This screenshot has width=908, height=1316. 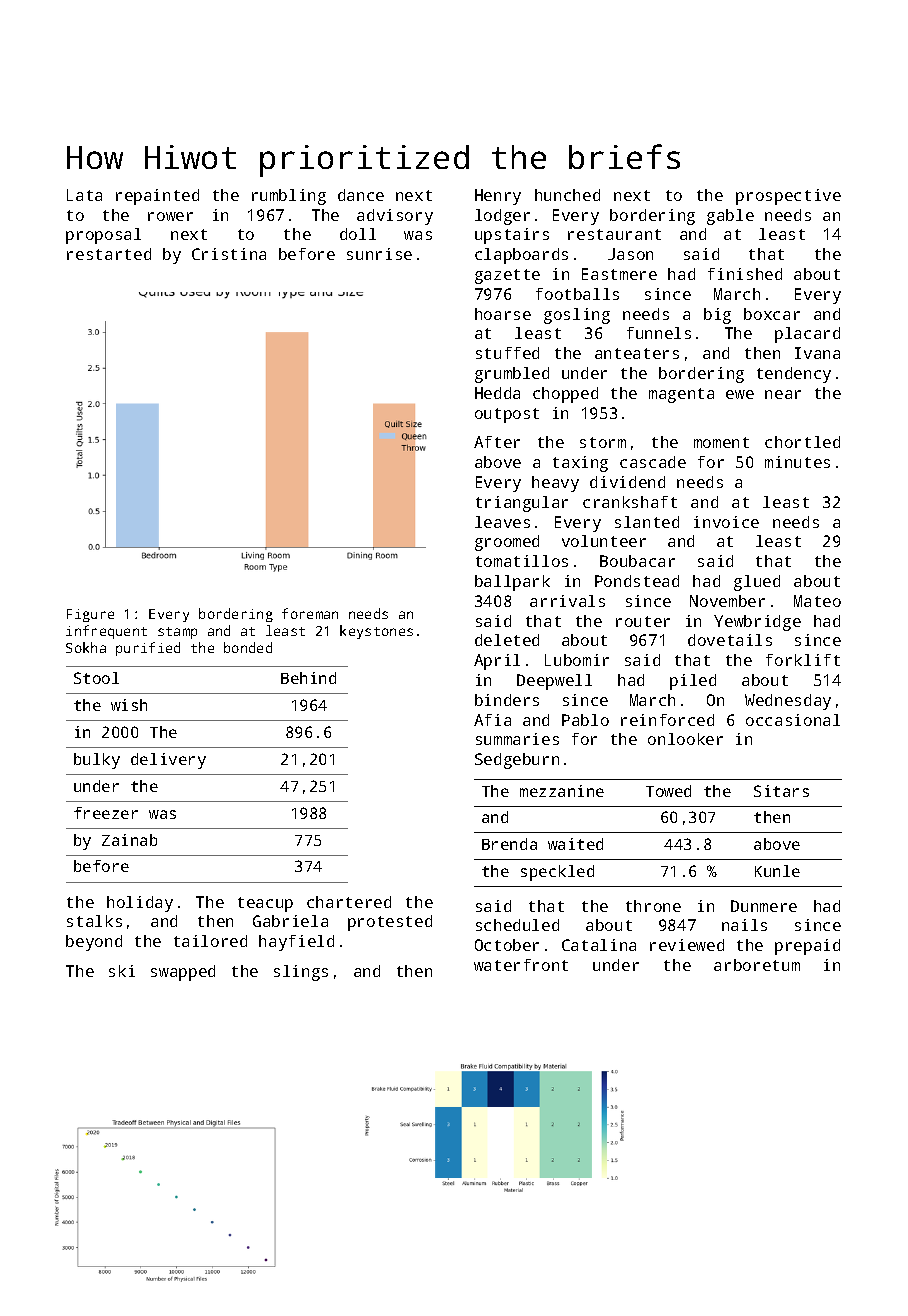 I want to click on boxcar, so click(x=772, y=314).
